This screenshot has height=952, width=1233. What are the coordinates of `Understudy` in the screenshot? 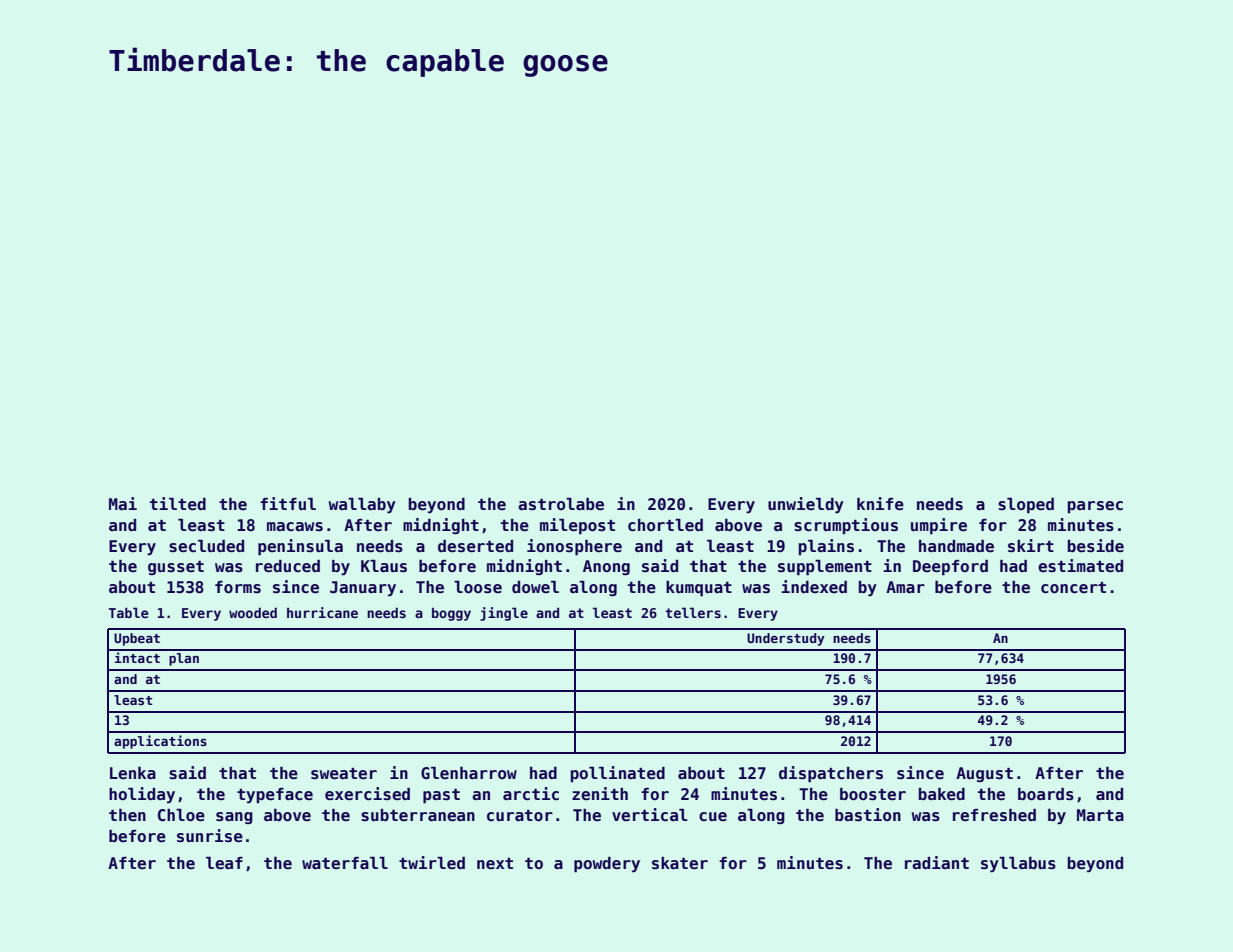 It's located at (786, 639).
